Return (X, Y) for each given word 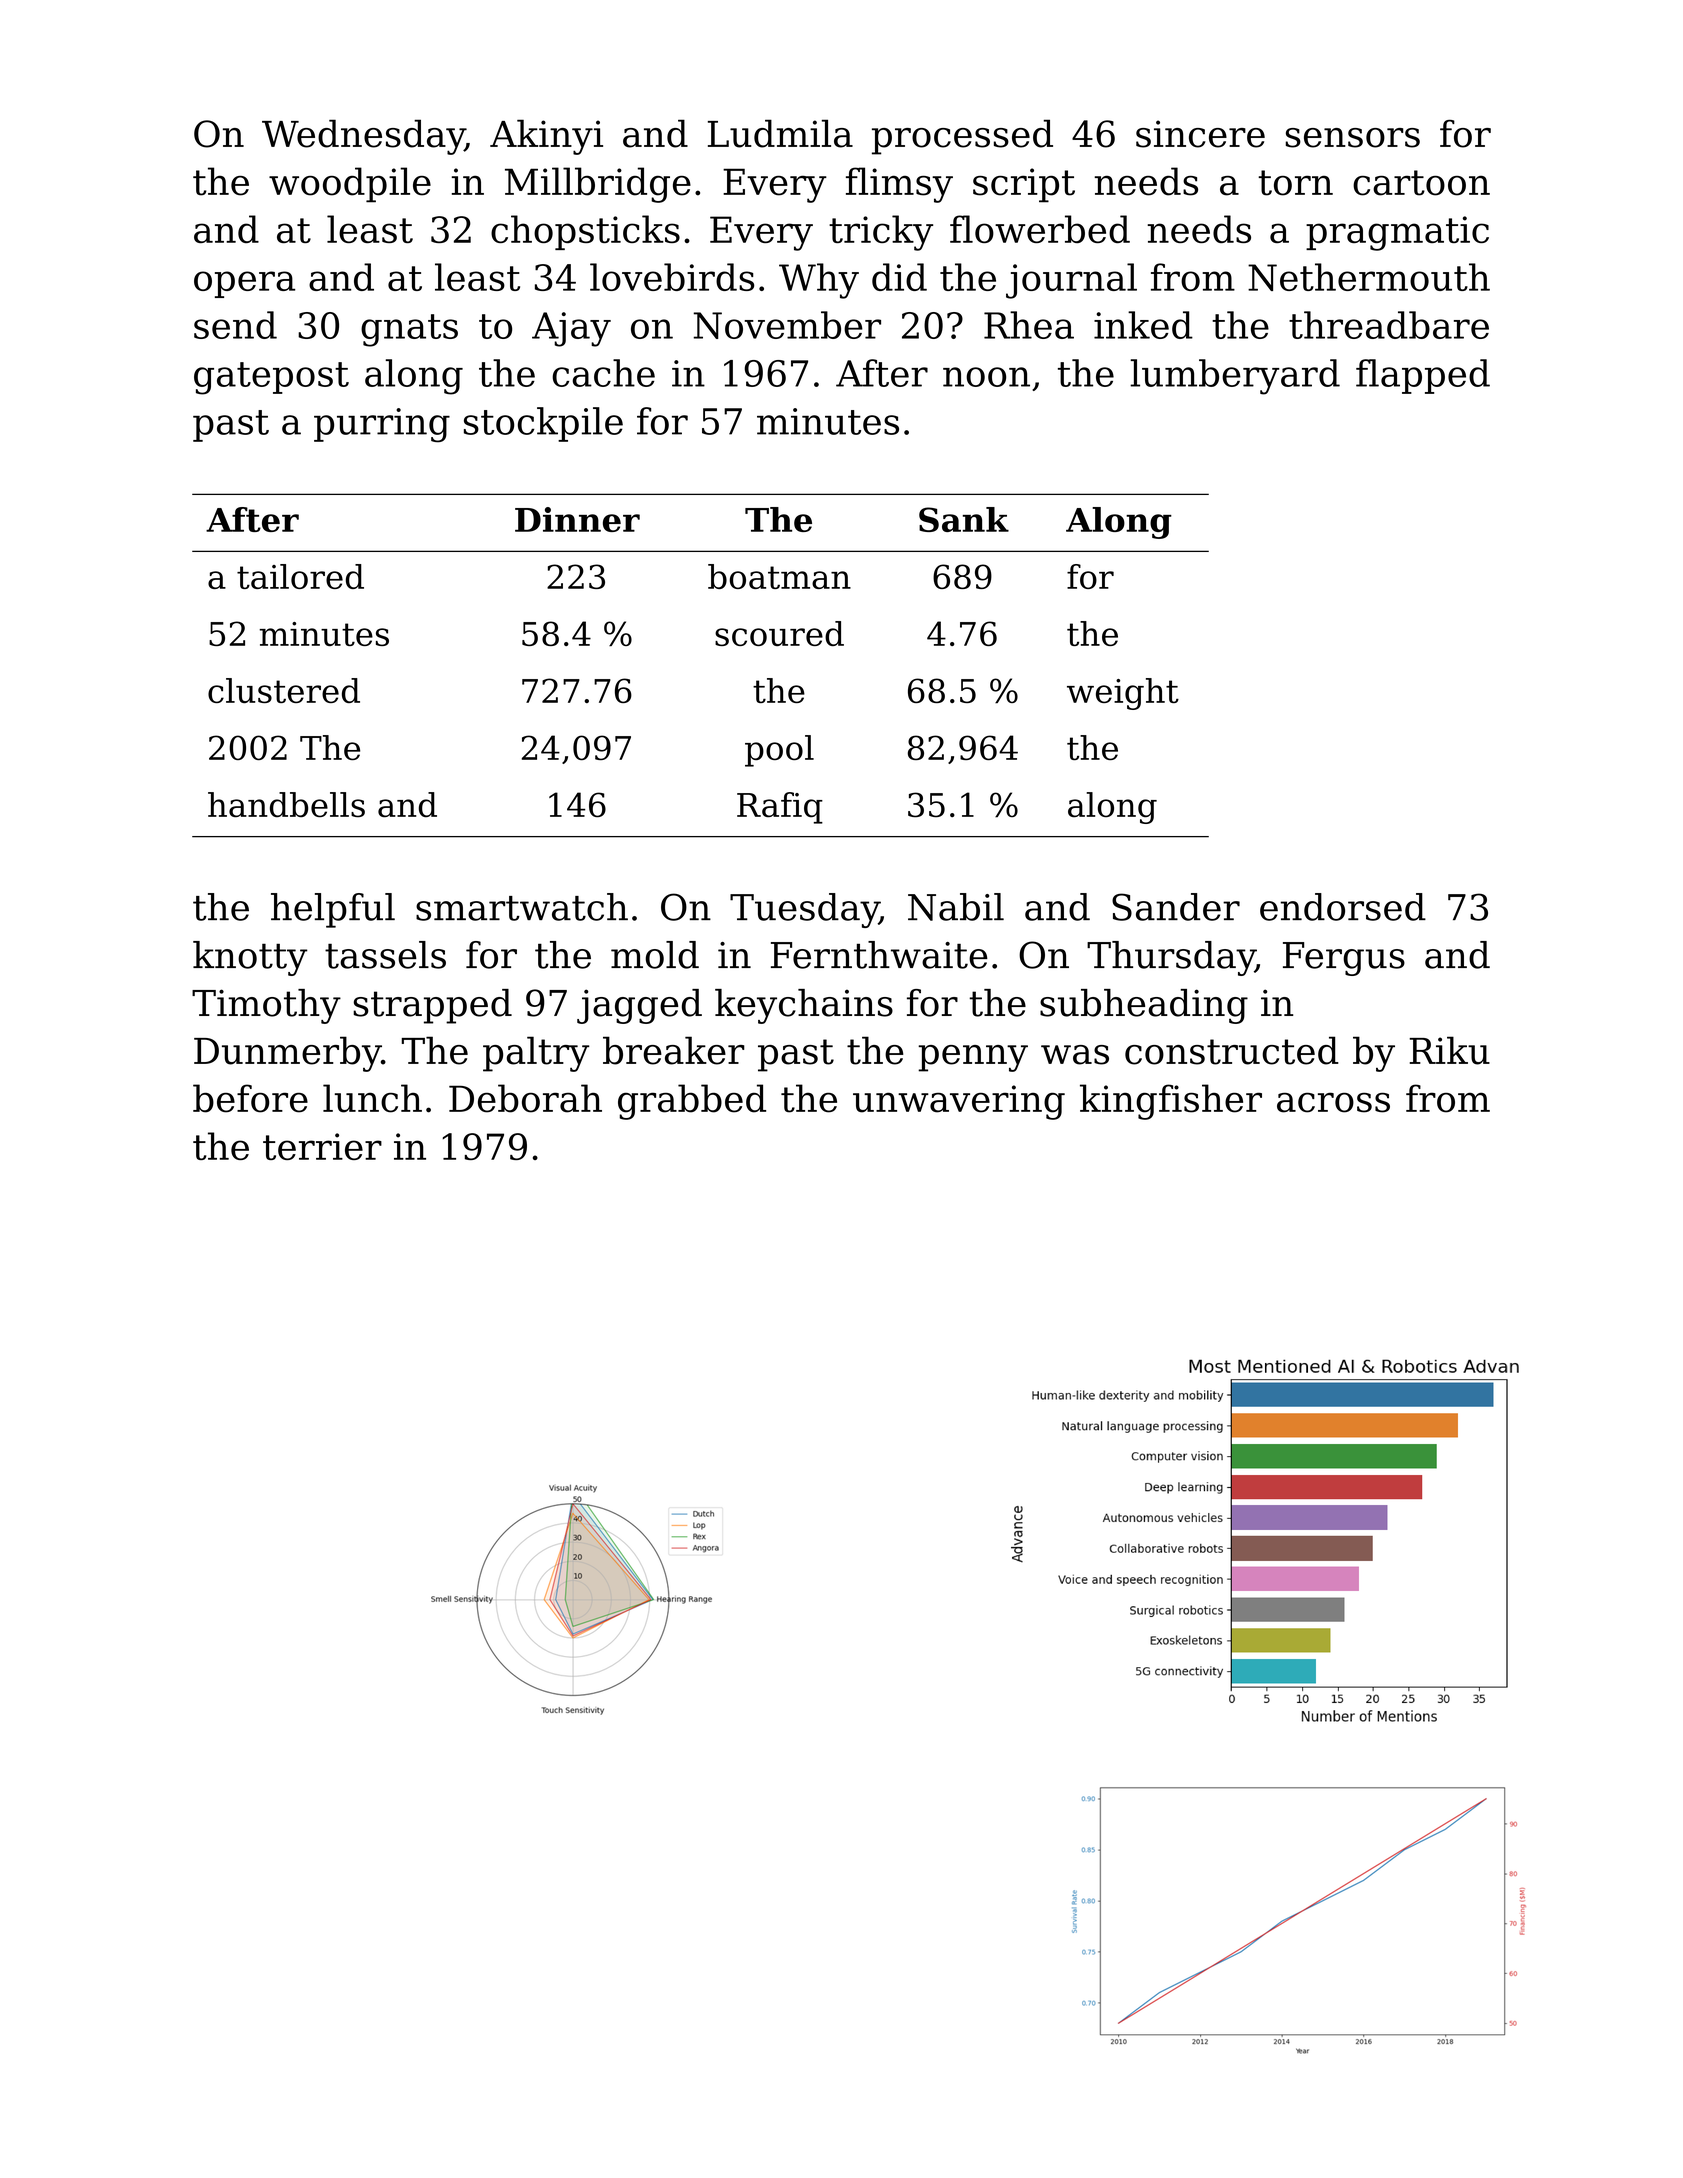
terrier (322, 1146)
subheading (1144, 1006)
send (235, 325)
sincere (1200, 134)
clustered (284, 690)
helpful (333, 910)
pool (779, 751)
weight (1123, 694)
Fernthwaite (879, 955)
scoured (779, 633)
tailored (300, 576)
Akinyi (546, 137)
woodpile (350, 185)
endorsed (1343, 907)
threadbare (1389, 325)
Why (819, 281)
